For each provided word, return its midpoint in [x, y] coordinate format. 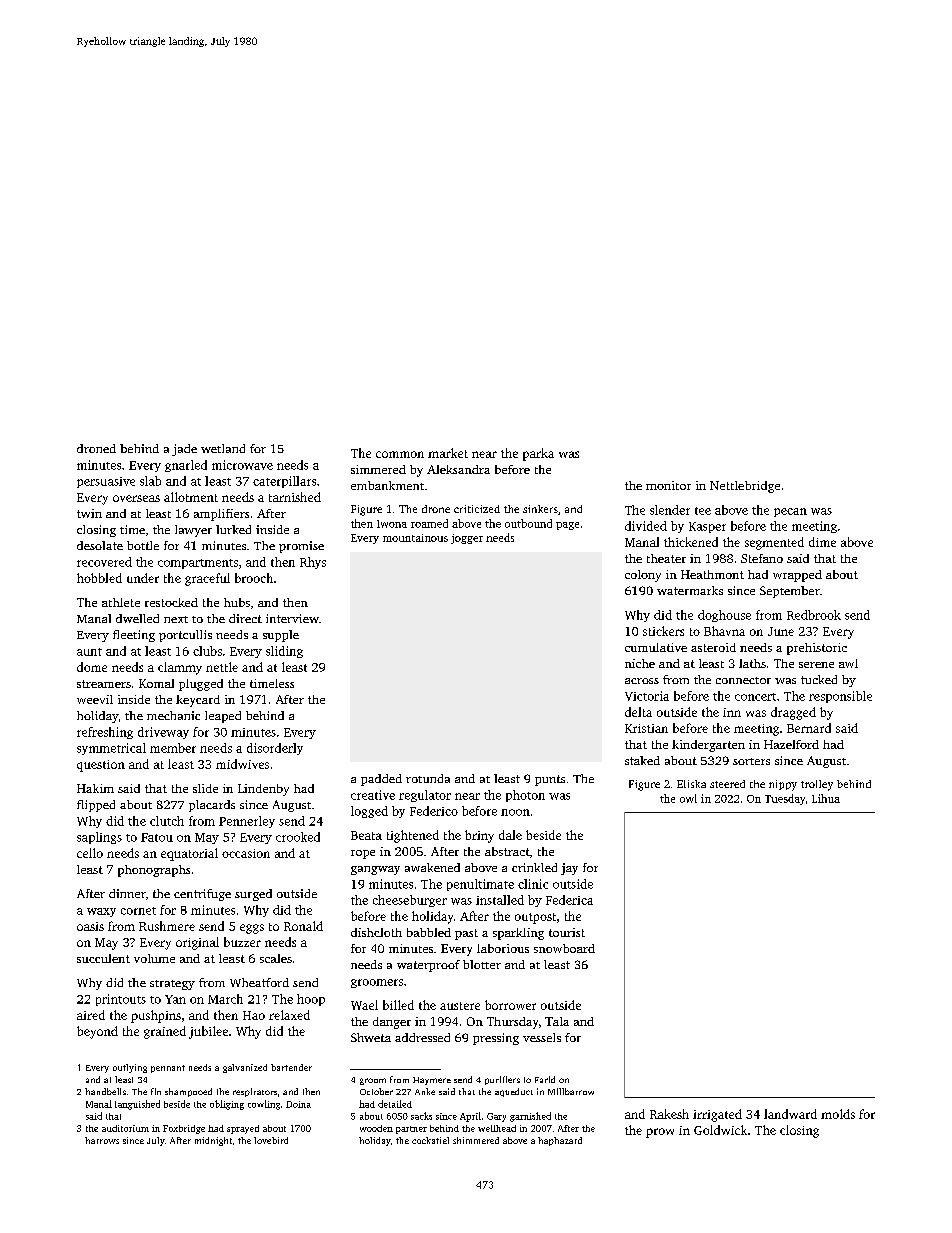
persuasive [106, 482]
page [567, 526]
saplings [99, 838]
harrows [102, 1140]
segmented [774, 543]
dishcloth [376, 932]
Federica [569, 900]
